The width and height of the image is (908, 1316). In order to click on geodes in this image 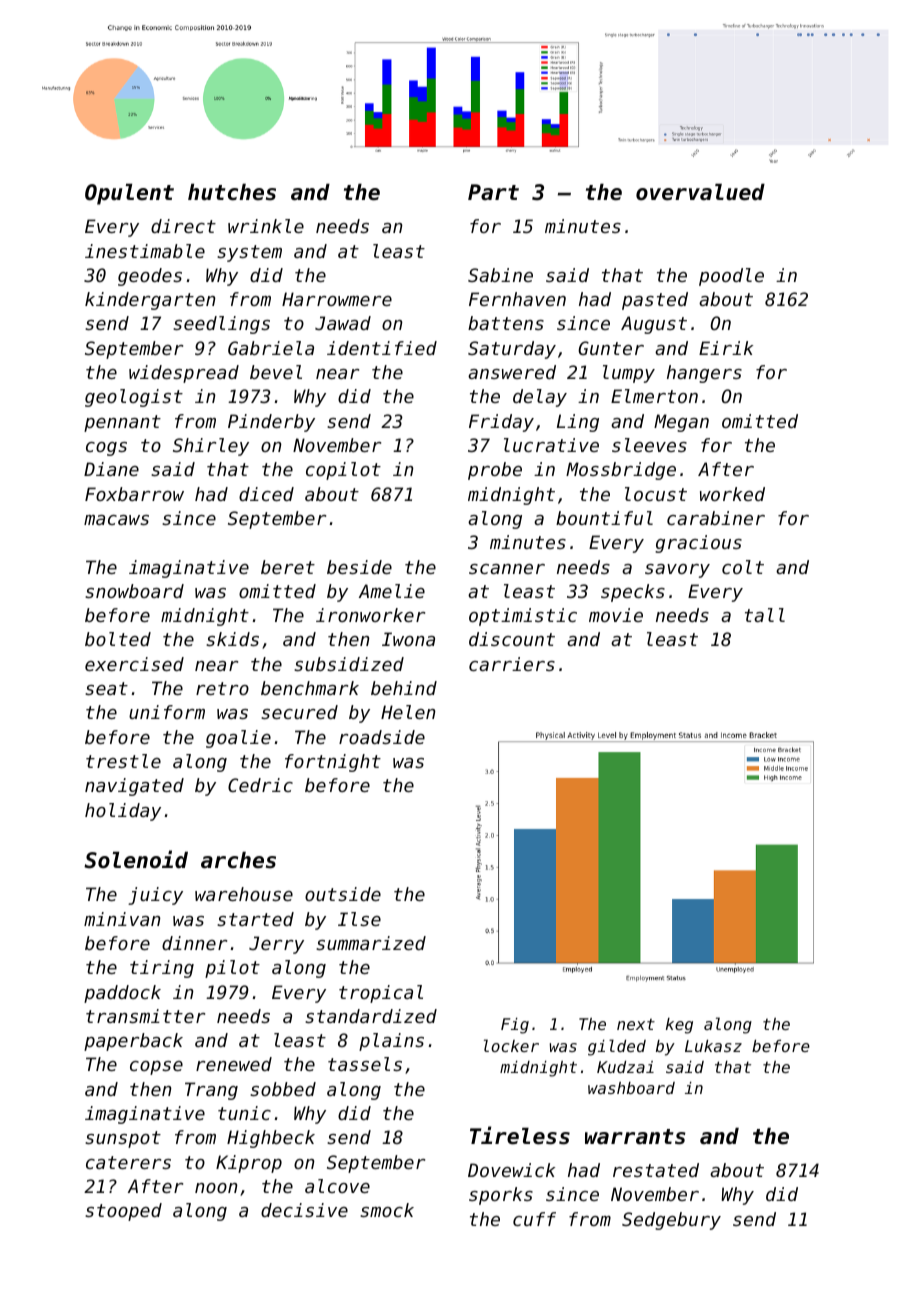, I will do `click(150, 277)`.
